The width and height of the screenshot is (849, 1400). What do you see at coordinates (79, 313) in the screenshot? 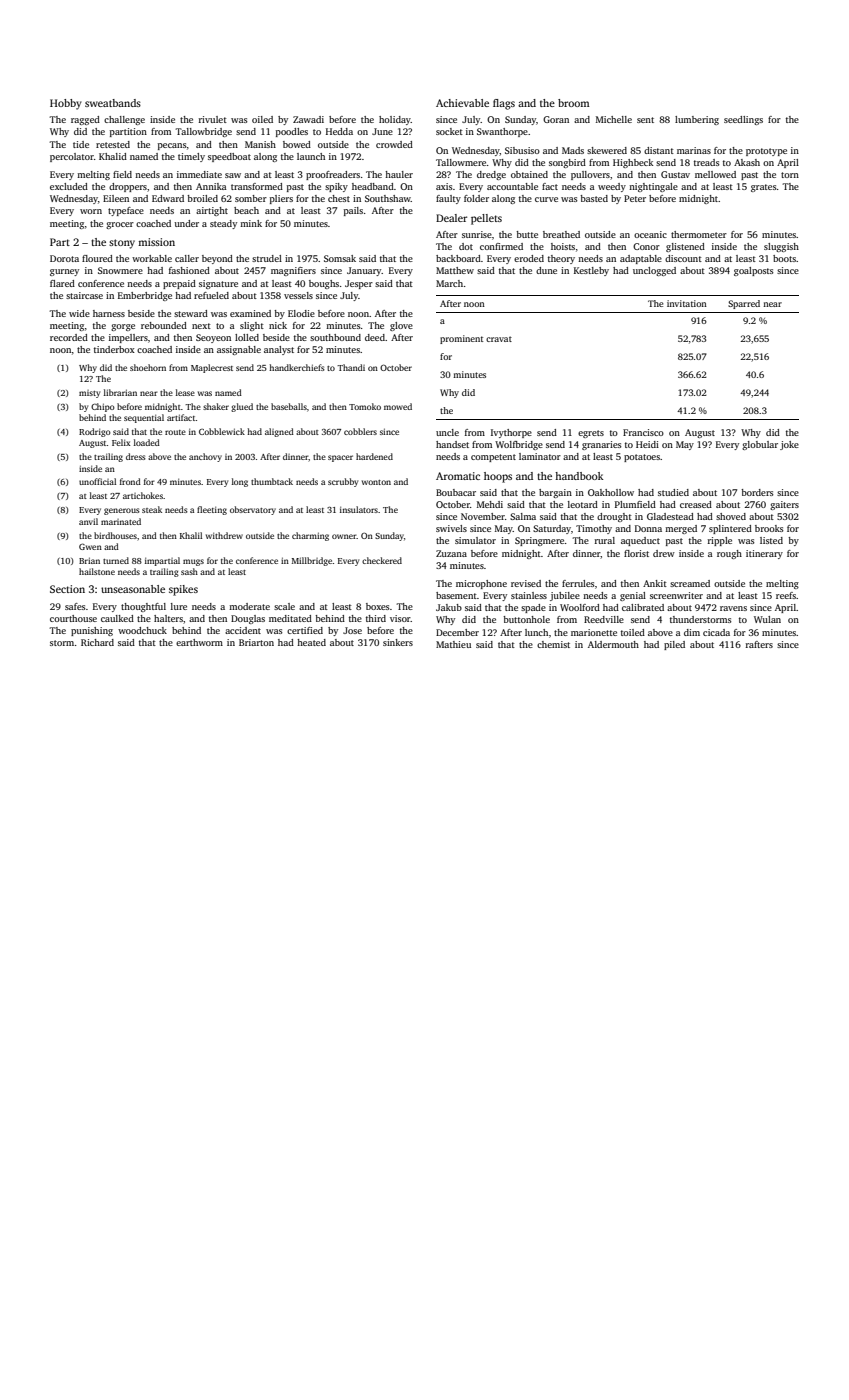
I see `wide` at bounding box center [79, 313].
